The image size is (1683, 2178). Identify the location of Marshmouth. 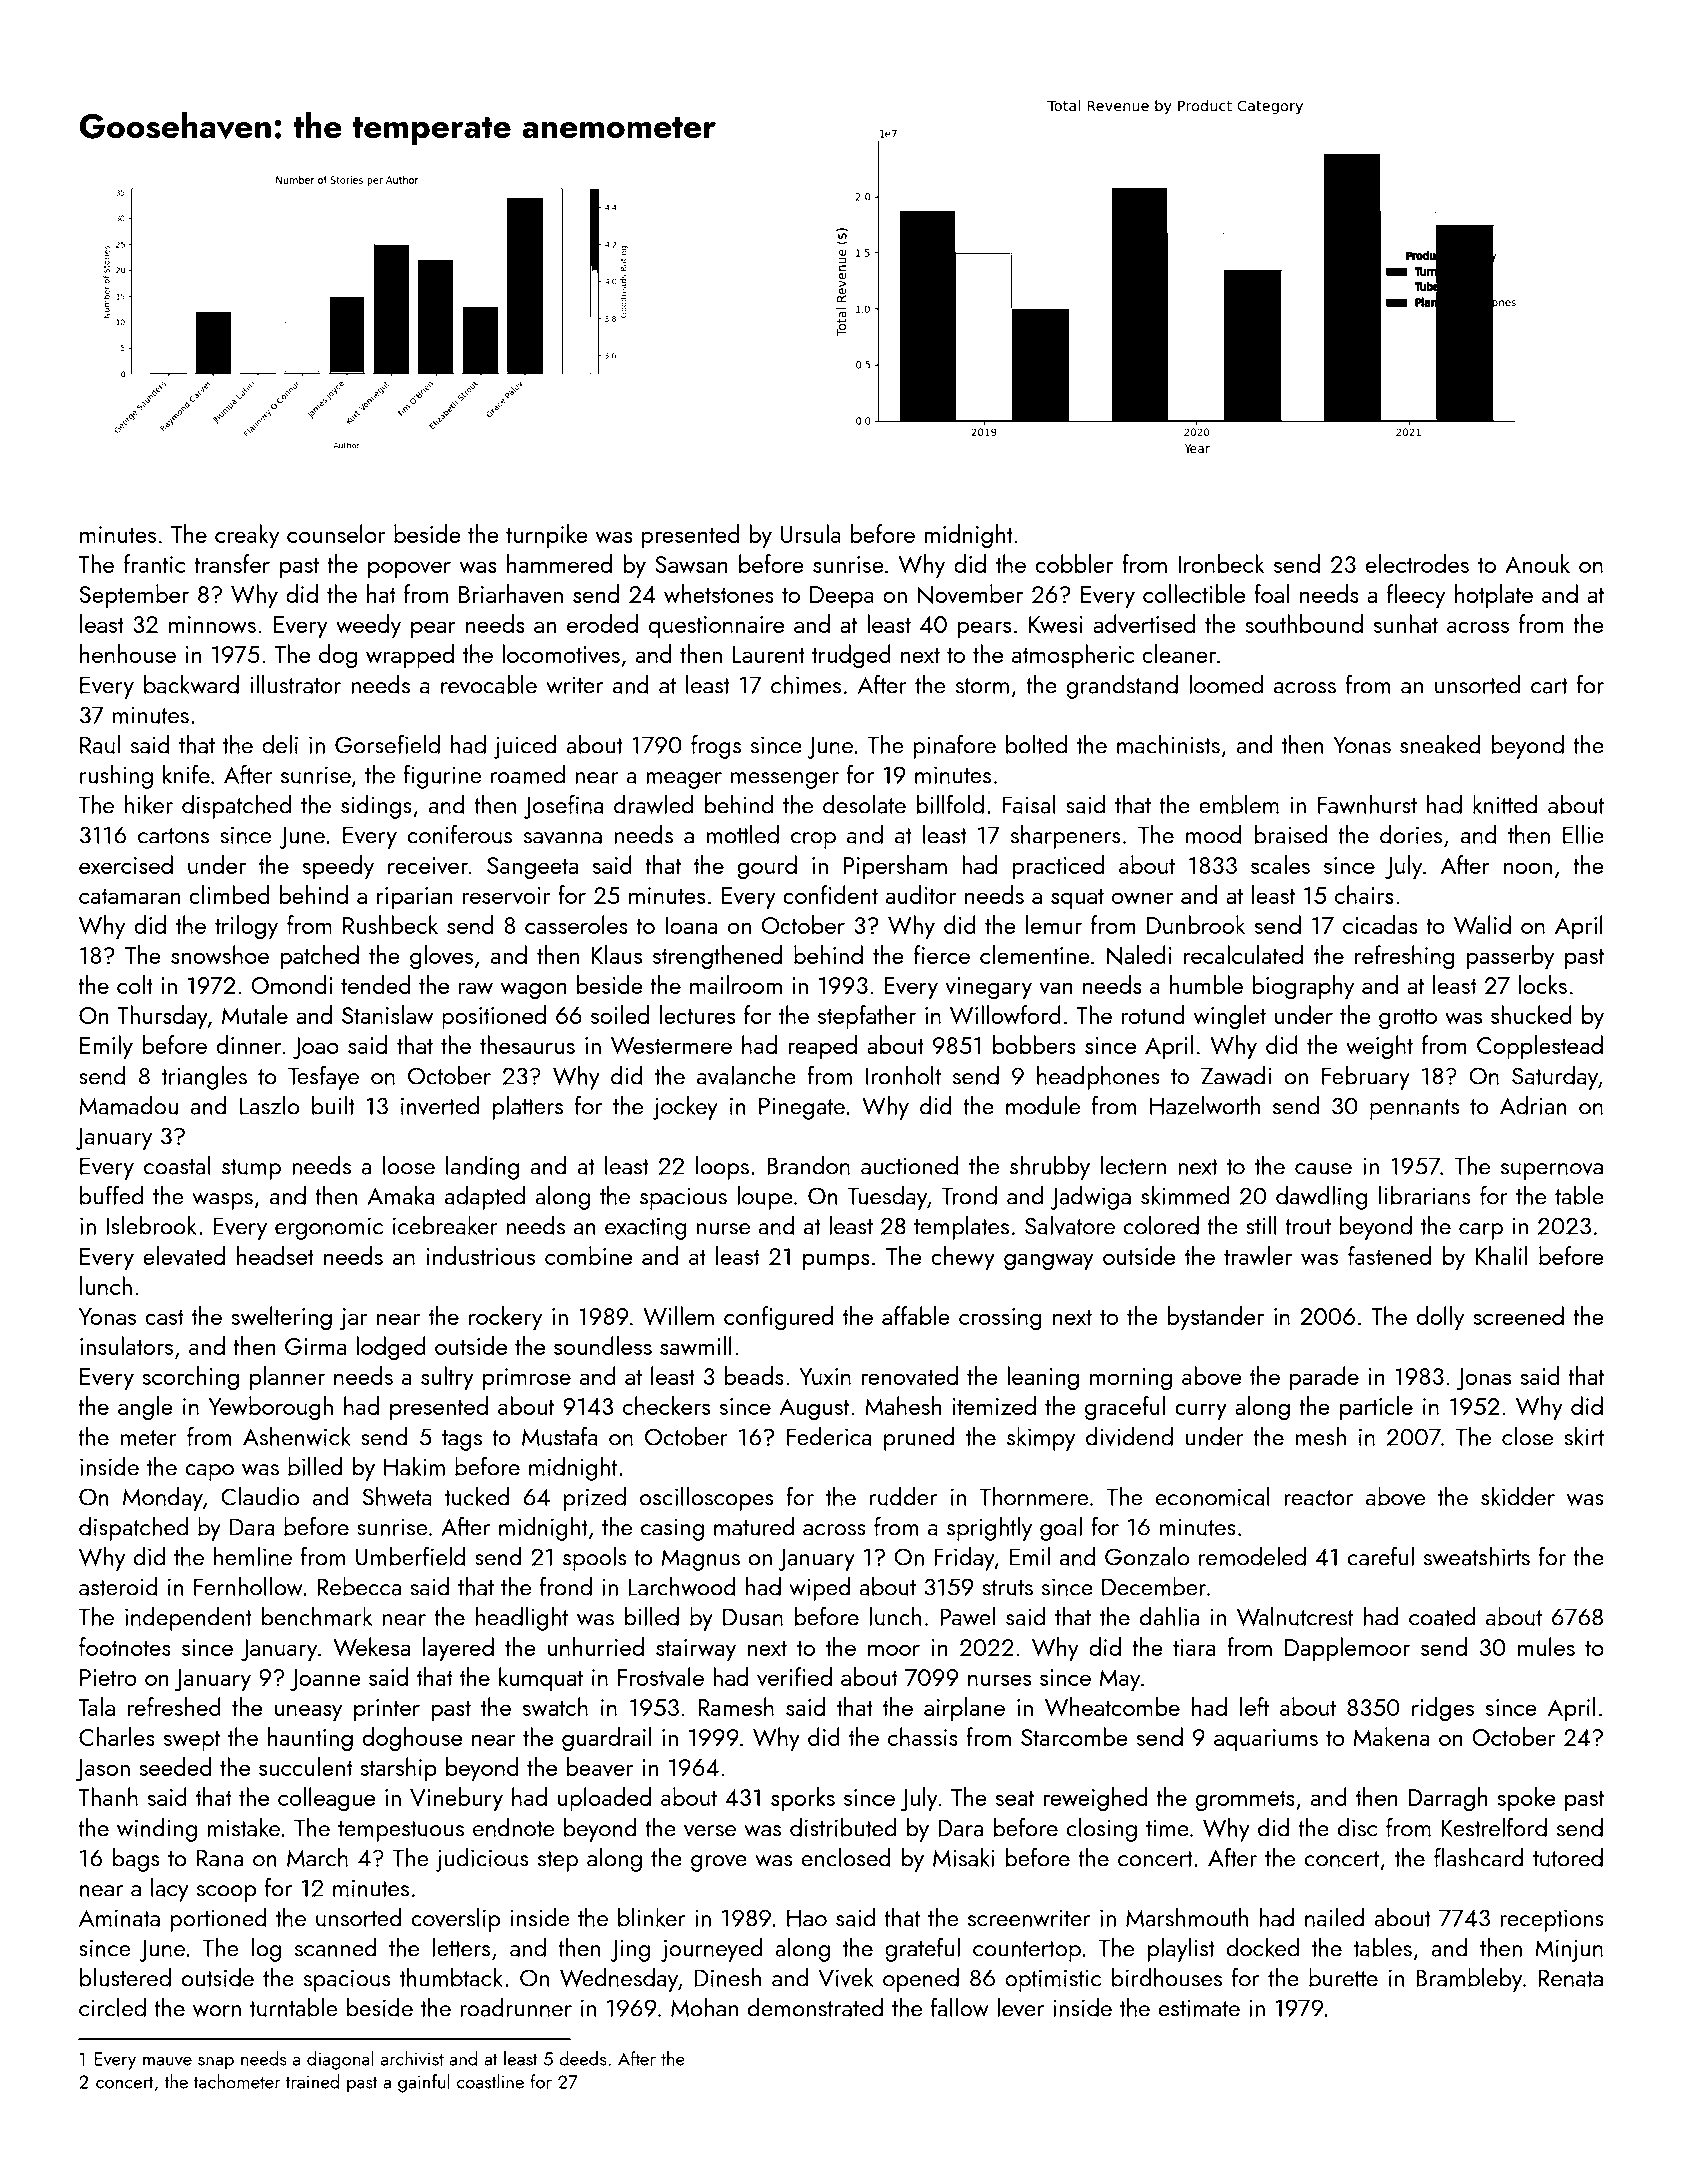
(1187, 1917).
